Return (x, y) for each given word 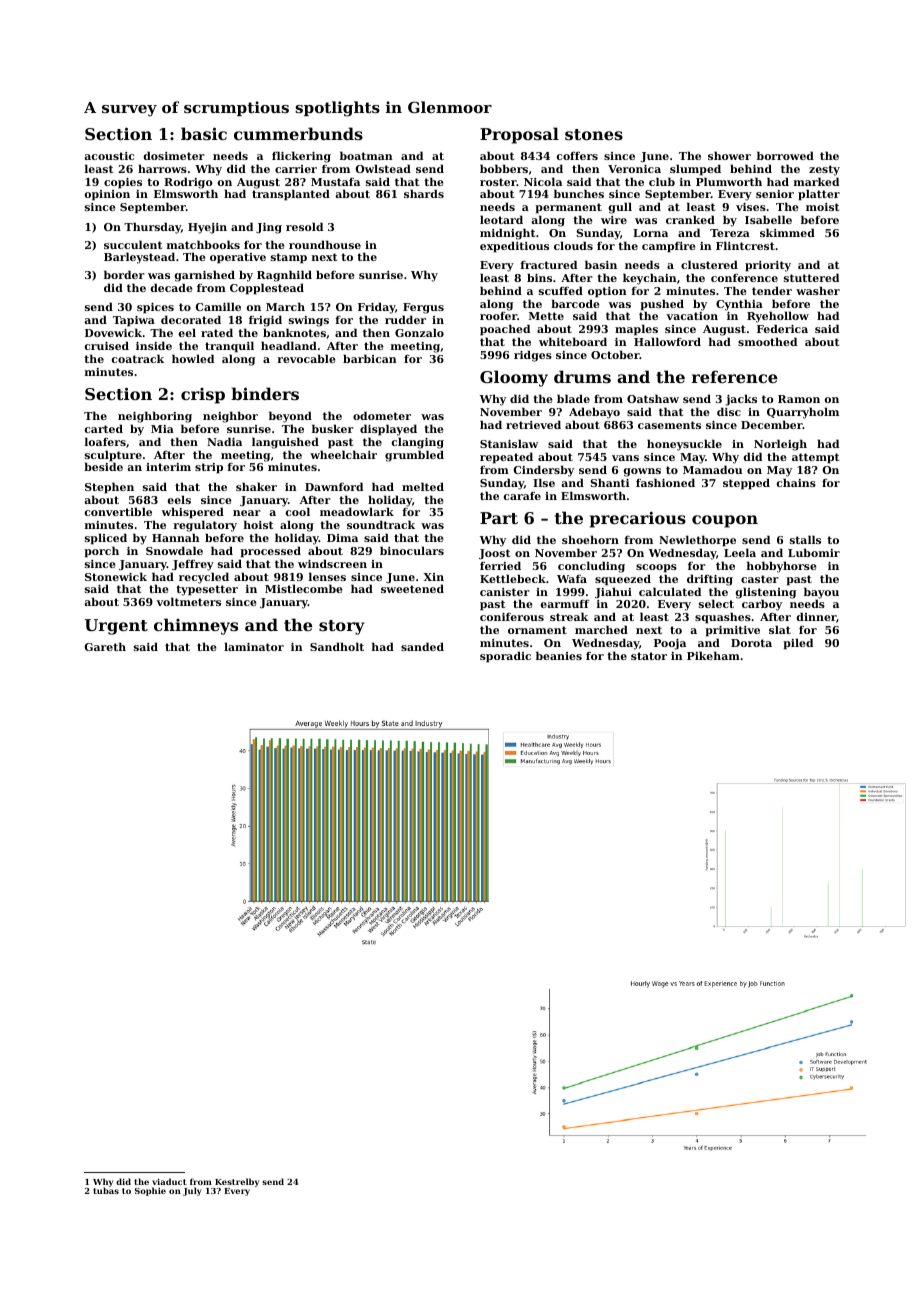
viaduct (169, 1181)
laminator (254, 646)
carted (104, 428)
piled (798, 644)
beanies (559, 655)
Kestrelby (237, 1182)
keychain (650, 279)
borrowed (785, 155)
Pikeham (713, 655)
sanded (422, 646)
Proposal (519, 135)
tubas (106, 1191)
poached (505, 330)
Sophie (150, 1191)
